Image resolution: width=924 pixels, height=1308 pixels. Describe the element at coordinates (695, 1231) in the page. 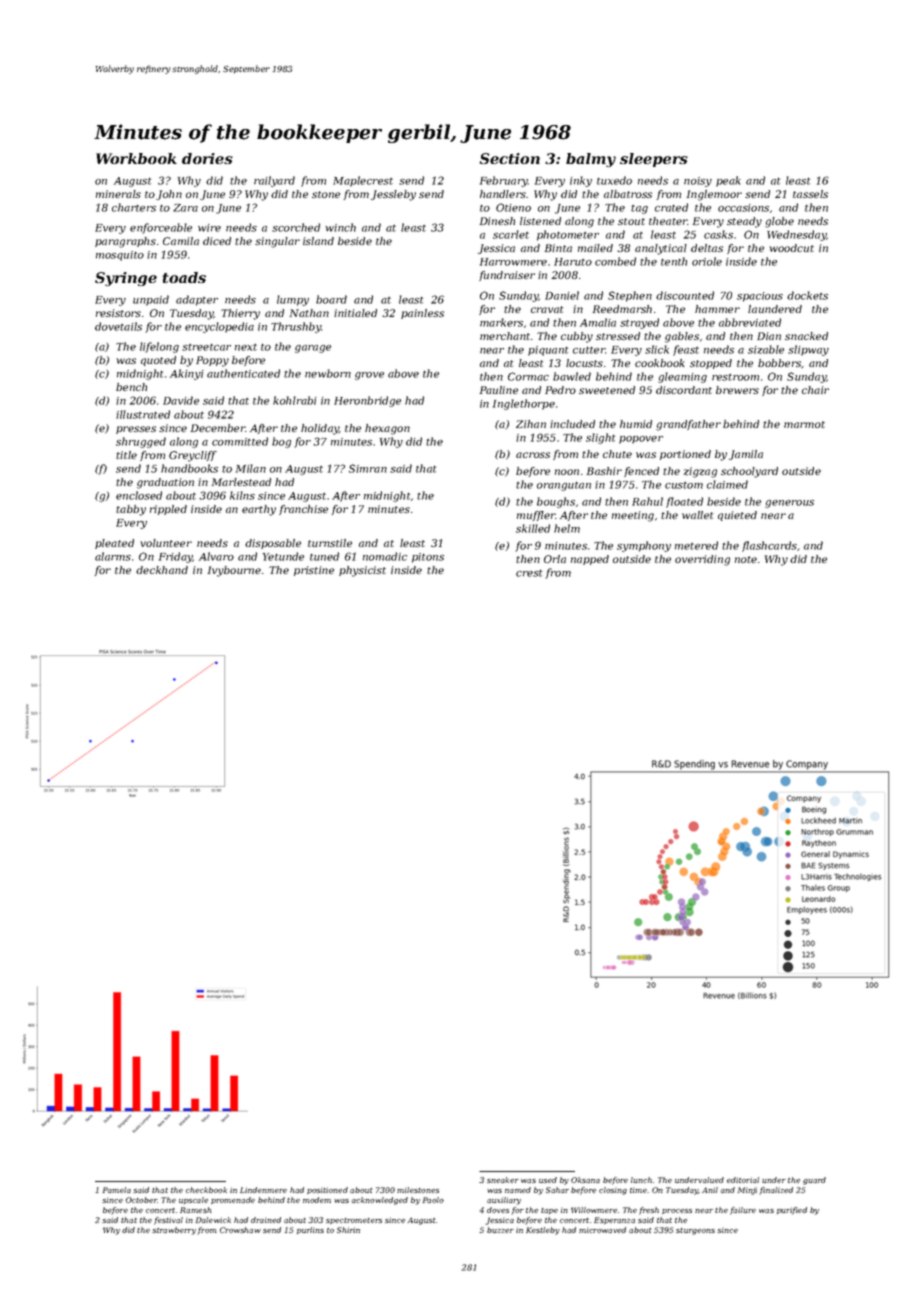

I see `sturgeons` at that location.
